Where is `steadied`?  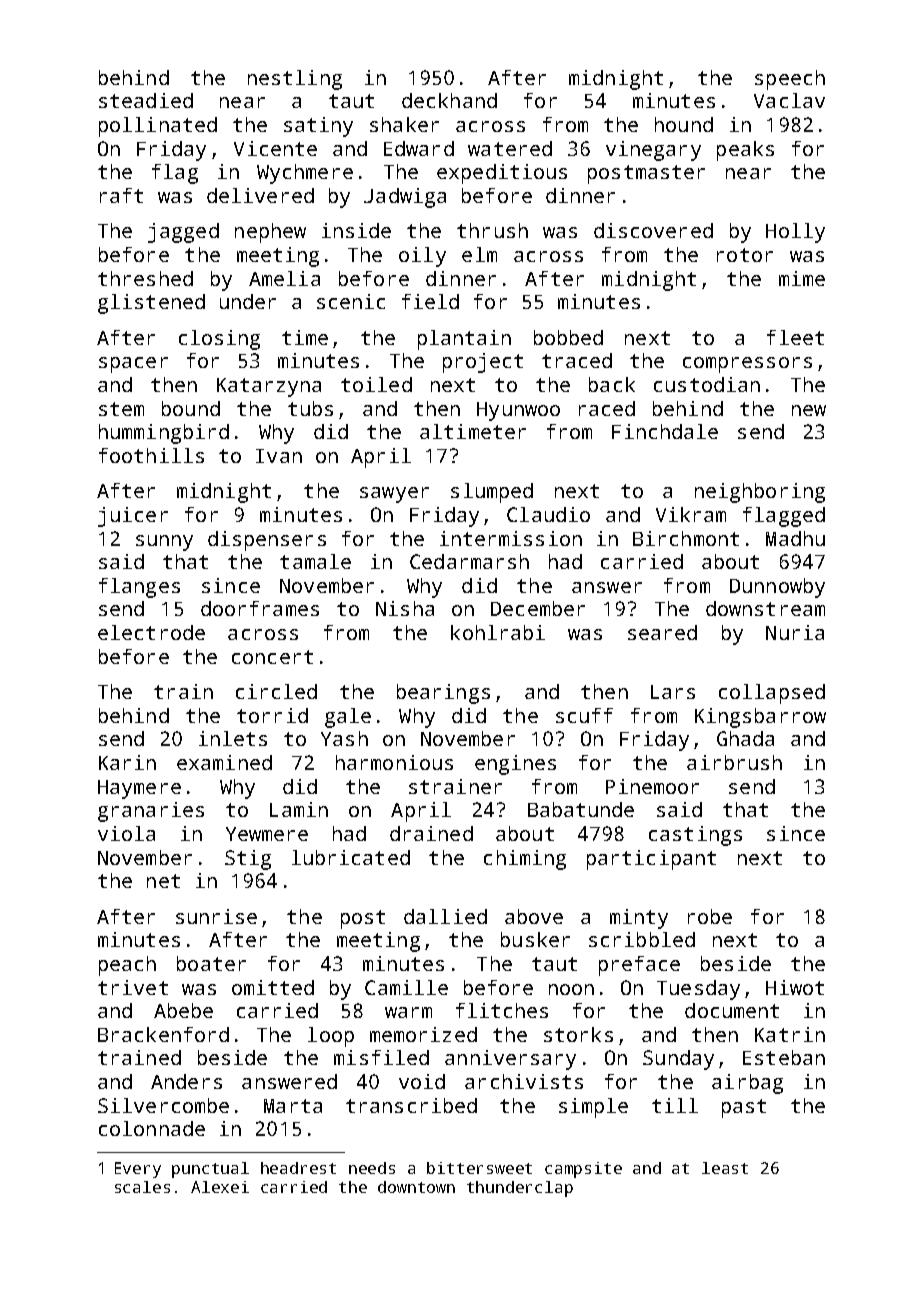 steadied is located at coordinates (146, 100).
